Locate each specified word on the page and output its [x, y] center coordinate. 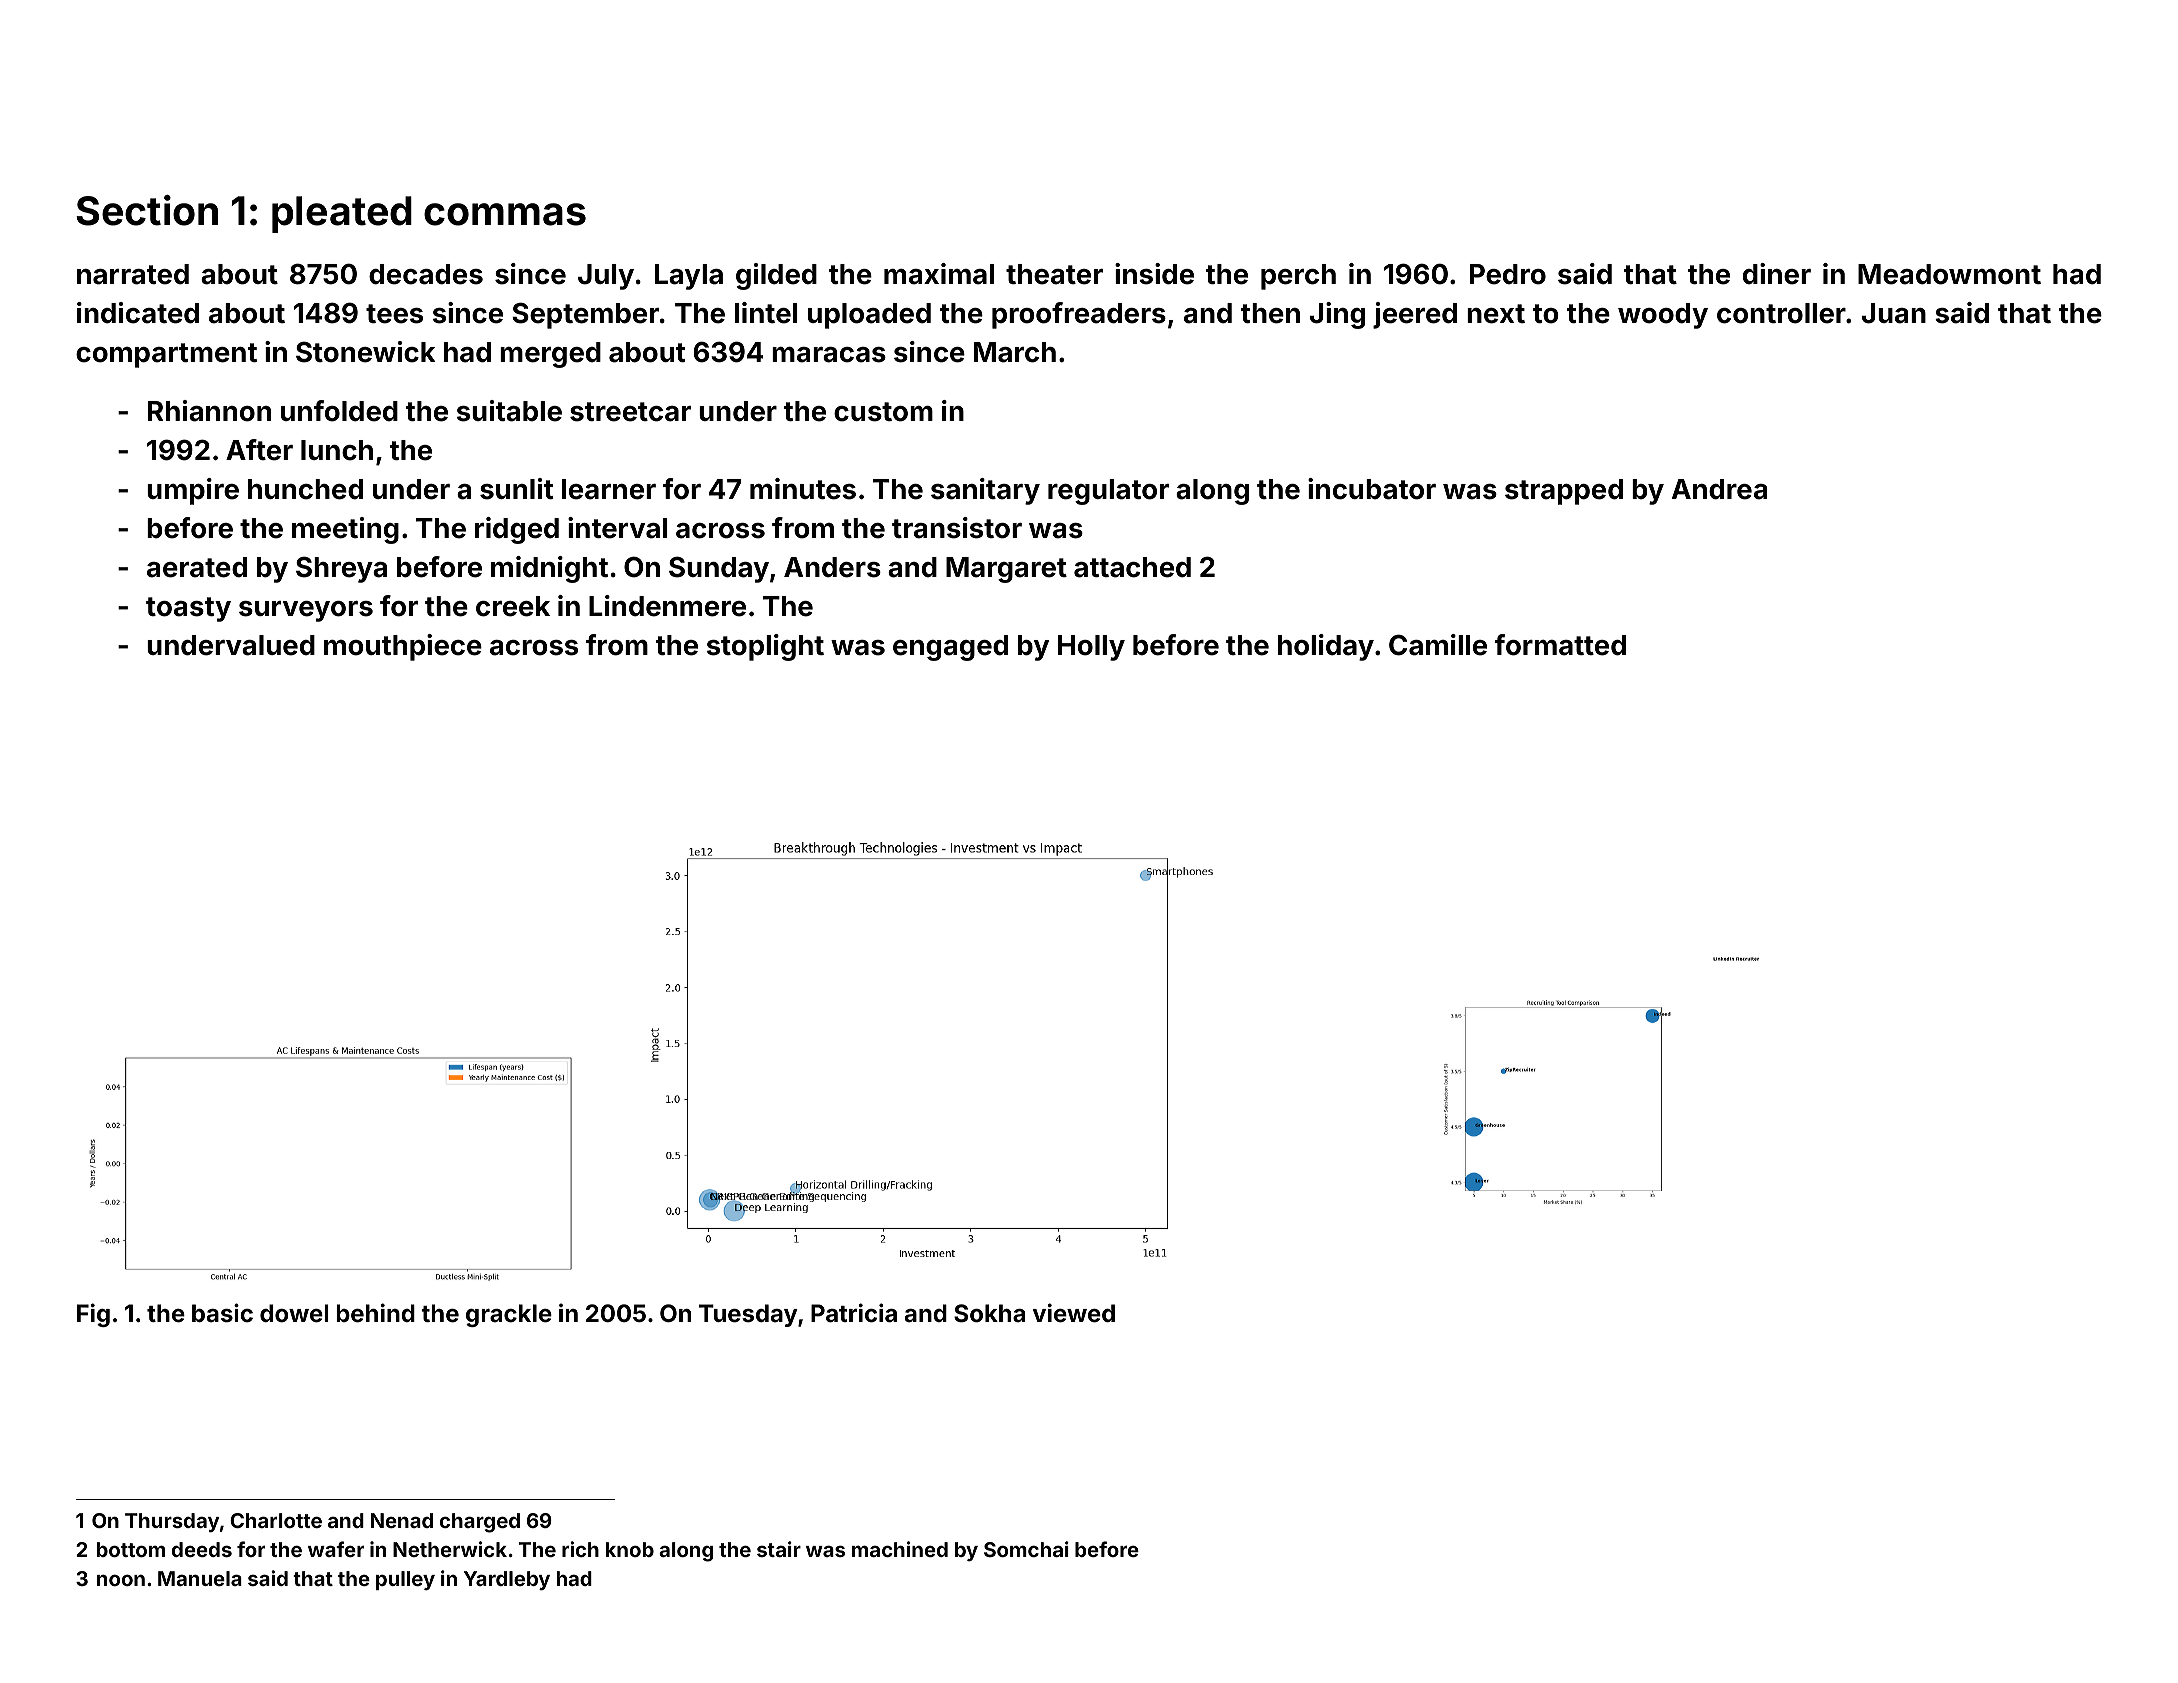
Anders [832, 567]
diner [1777, 274]
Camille [1438, 645]
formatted [1560, 645]
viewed [1074, 1313]
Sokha [989, 1313]
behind [375, 1313]
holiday [1326, 647]
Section [147, 210]
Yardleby [507, 1580]
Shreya [341, 569]
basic [222, 1313]
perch [1298, 277]
